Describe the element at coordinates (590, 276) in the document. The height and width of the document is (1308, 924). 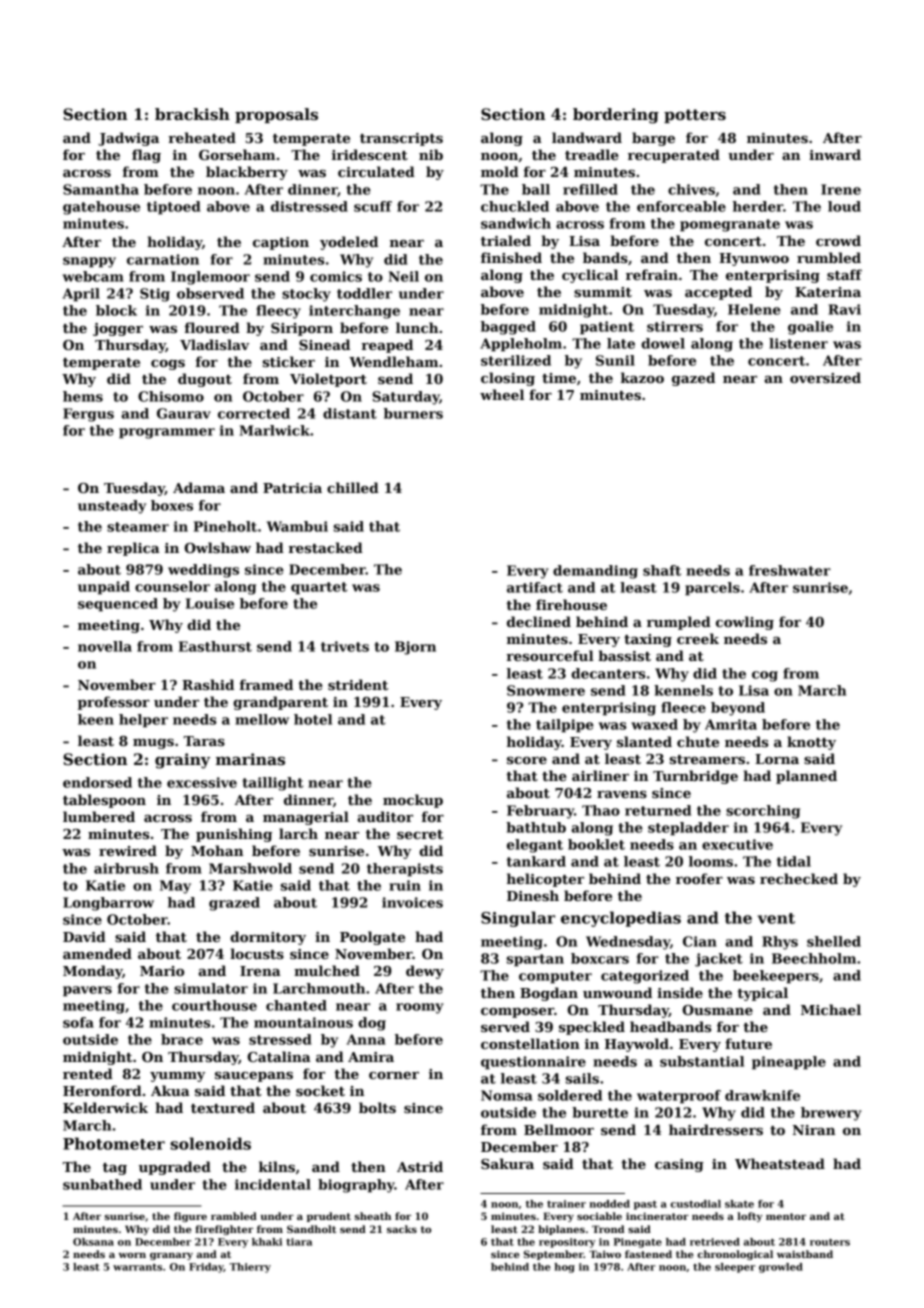
I see `cyclical` at that location.
